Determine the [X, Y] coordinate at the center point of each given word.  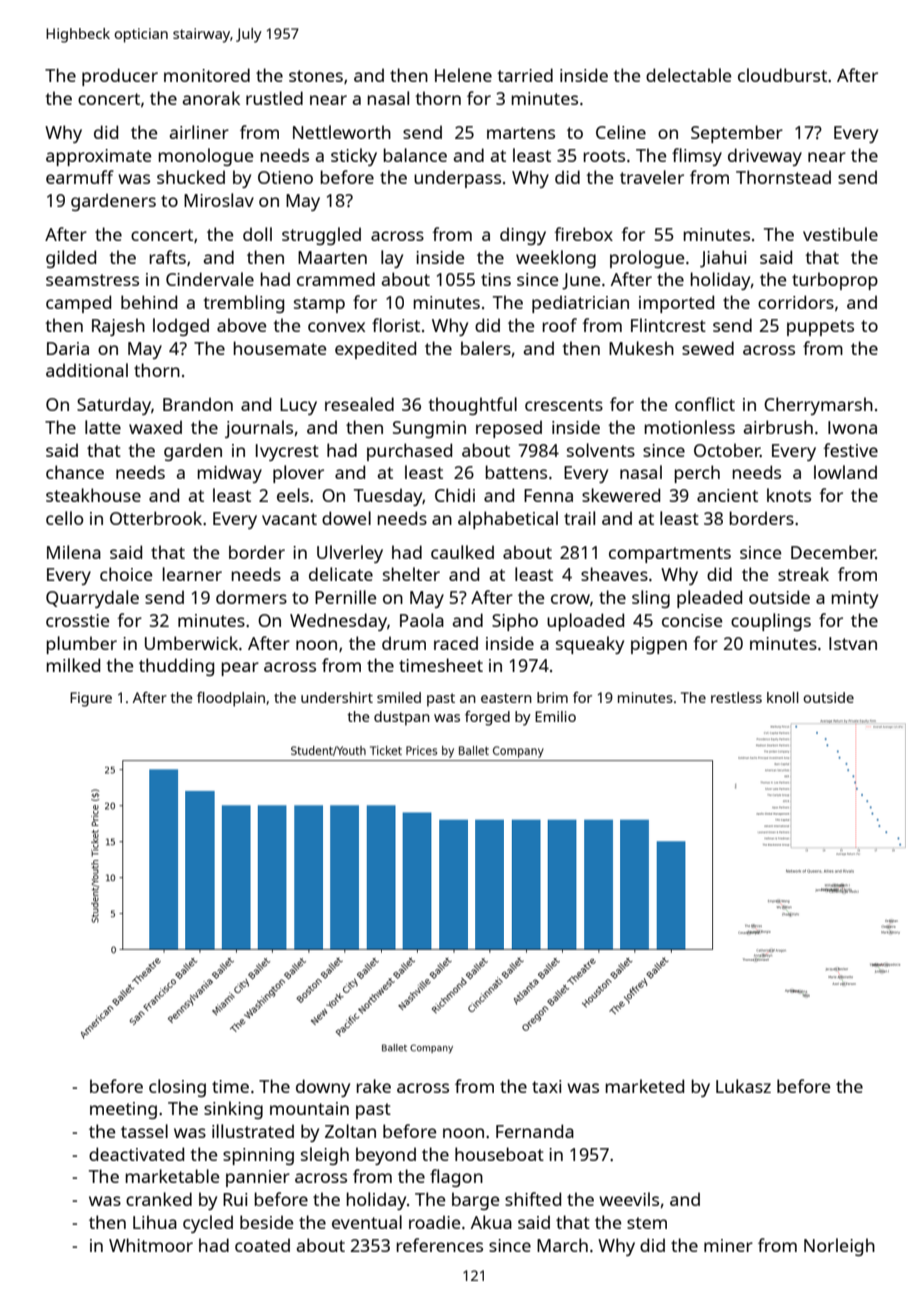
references [439, 1245]
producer [120, 77]
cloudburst [782, 75]
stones [316, 76]
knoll [783, 697]
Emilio [555, 716]
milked [73, 665]
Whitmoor [151, 1245]
